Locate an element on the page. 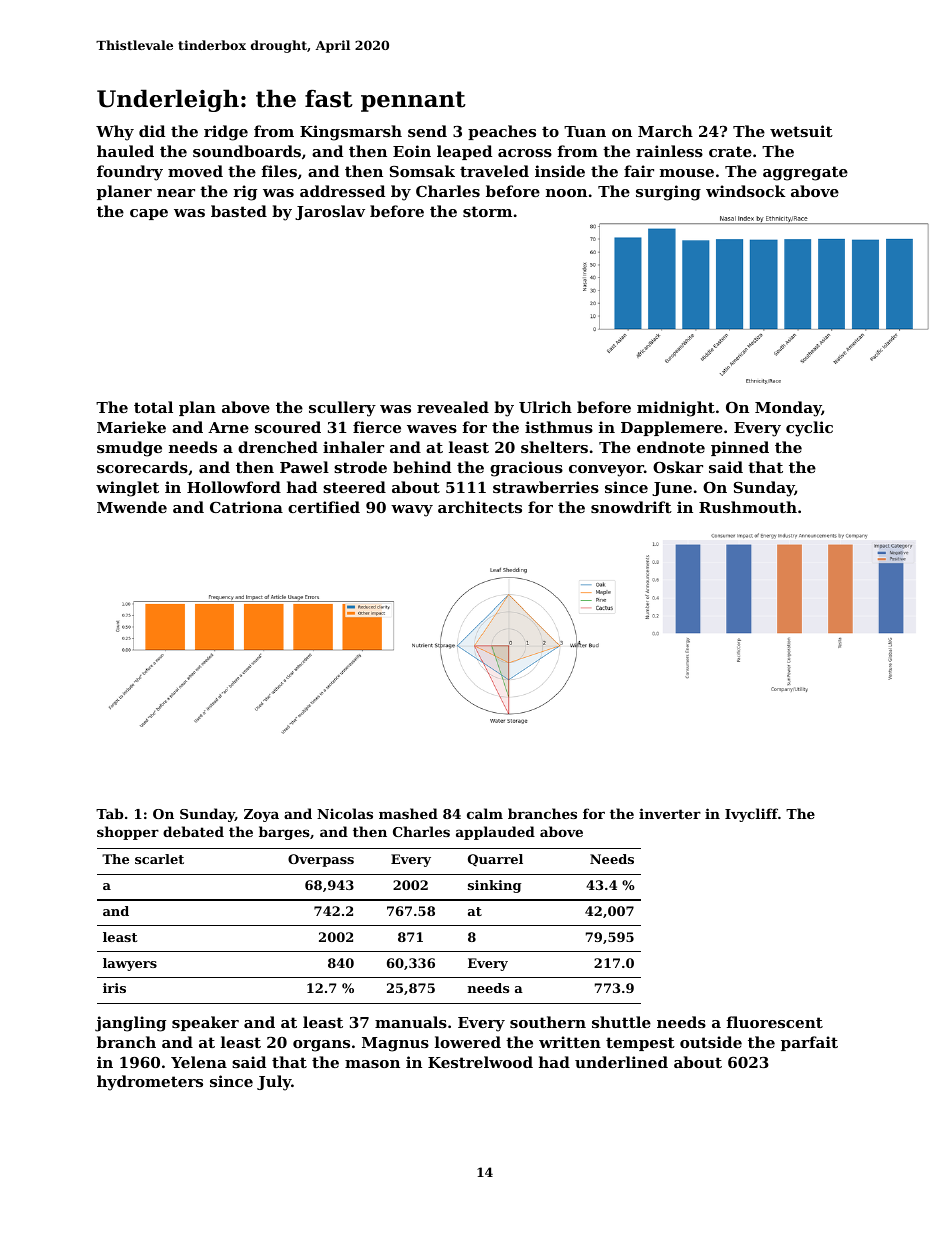 This page has width=952, height=1233. aggregate is located at coordinates (805, 173).
